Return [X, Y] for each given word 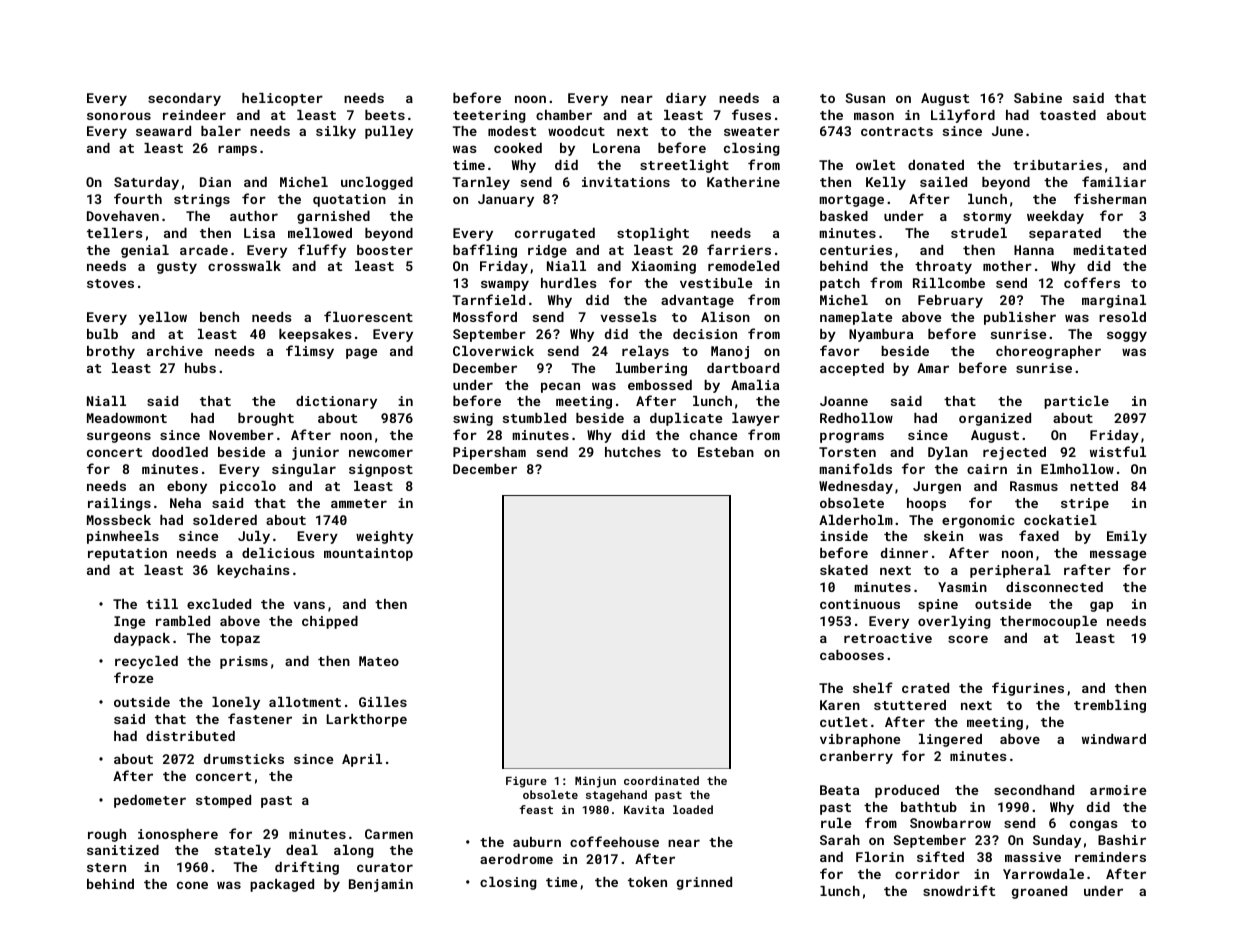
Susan [865, 98]
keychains [253, 571]
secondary [184, 99]
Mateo [379, 661]
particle [1076, 402]
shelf [873, 687]
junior [315, 453]
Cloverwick [493, 351]
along [354, 851]
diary [686, 99]
